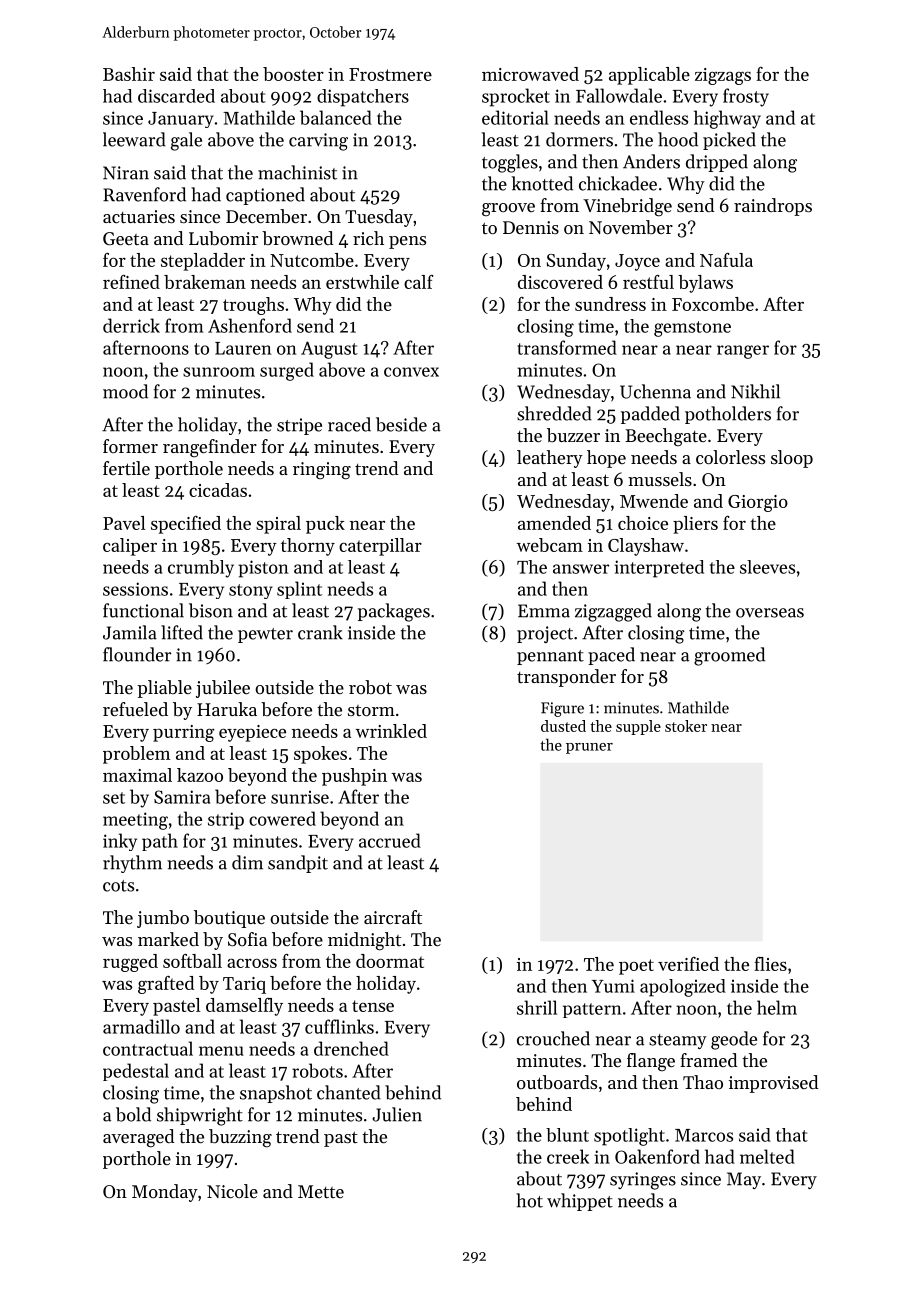  Describe the element at coordinates (247, 862) in the page. I see `dim` at that location.
